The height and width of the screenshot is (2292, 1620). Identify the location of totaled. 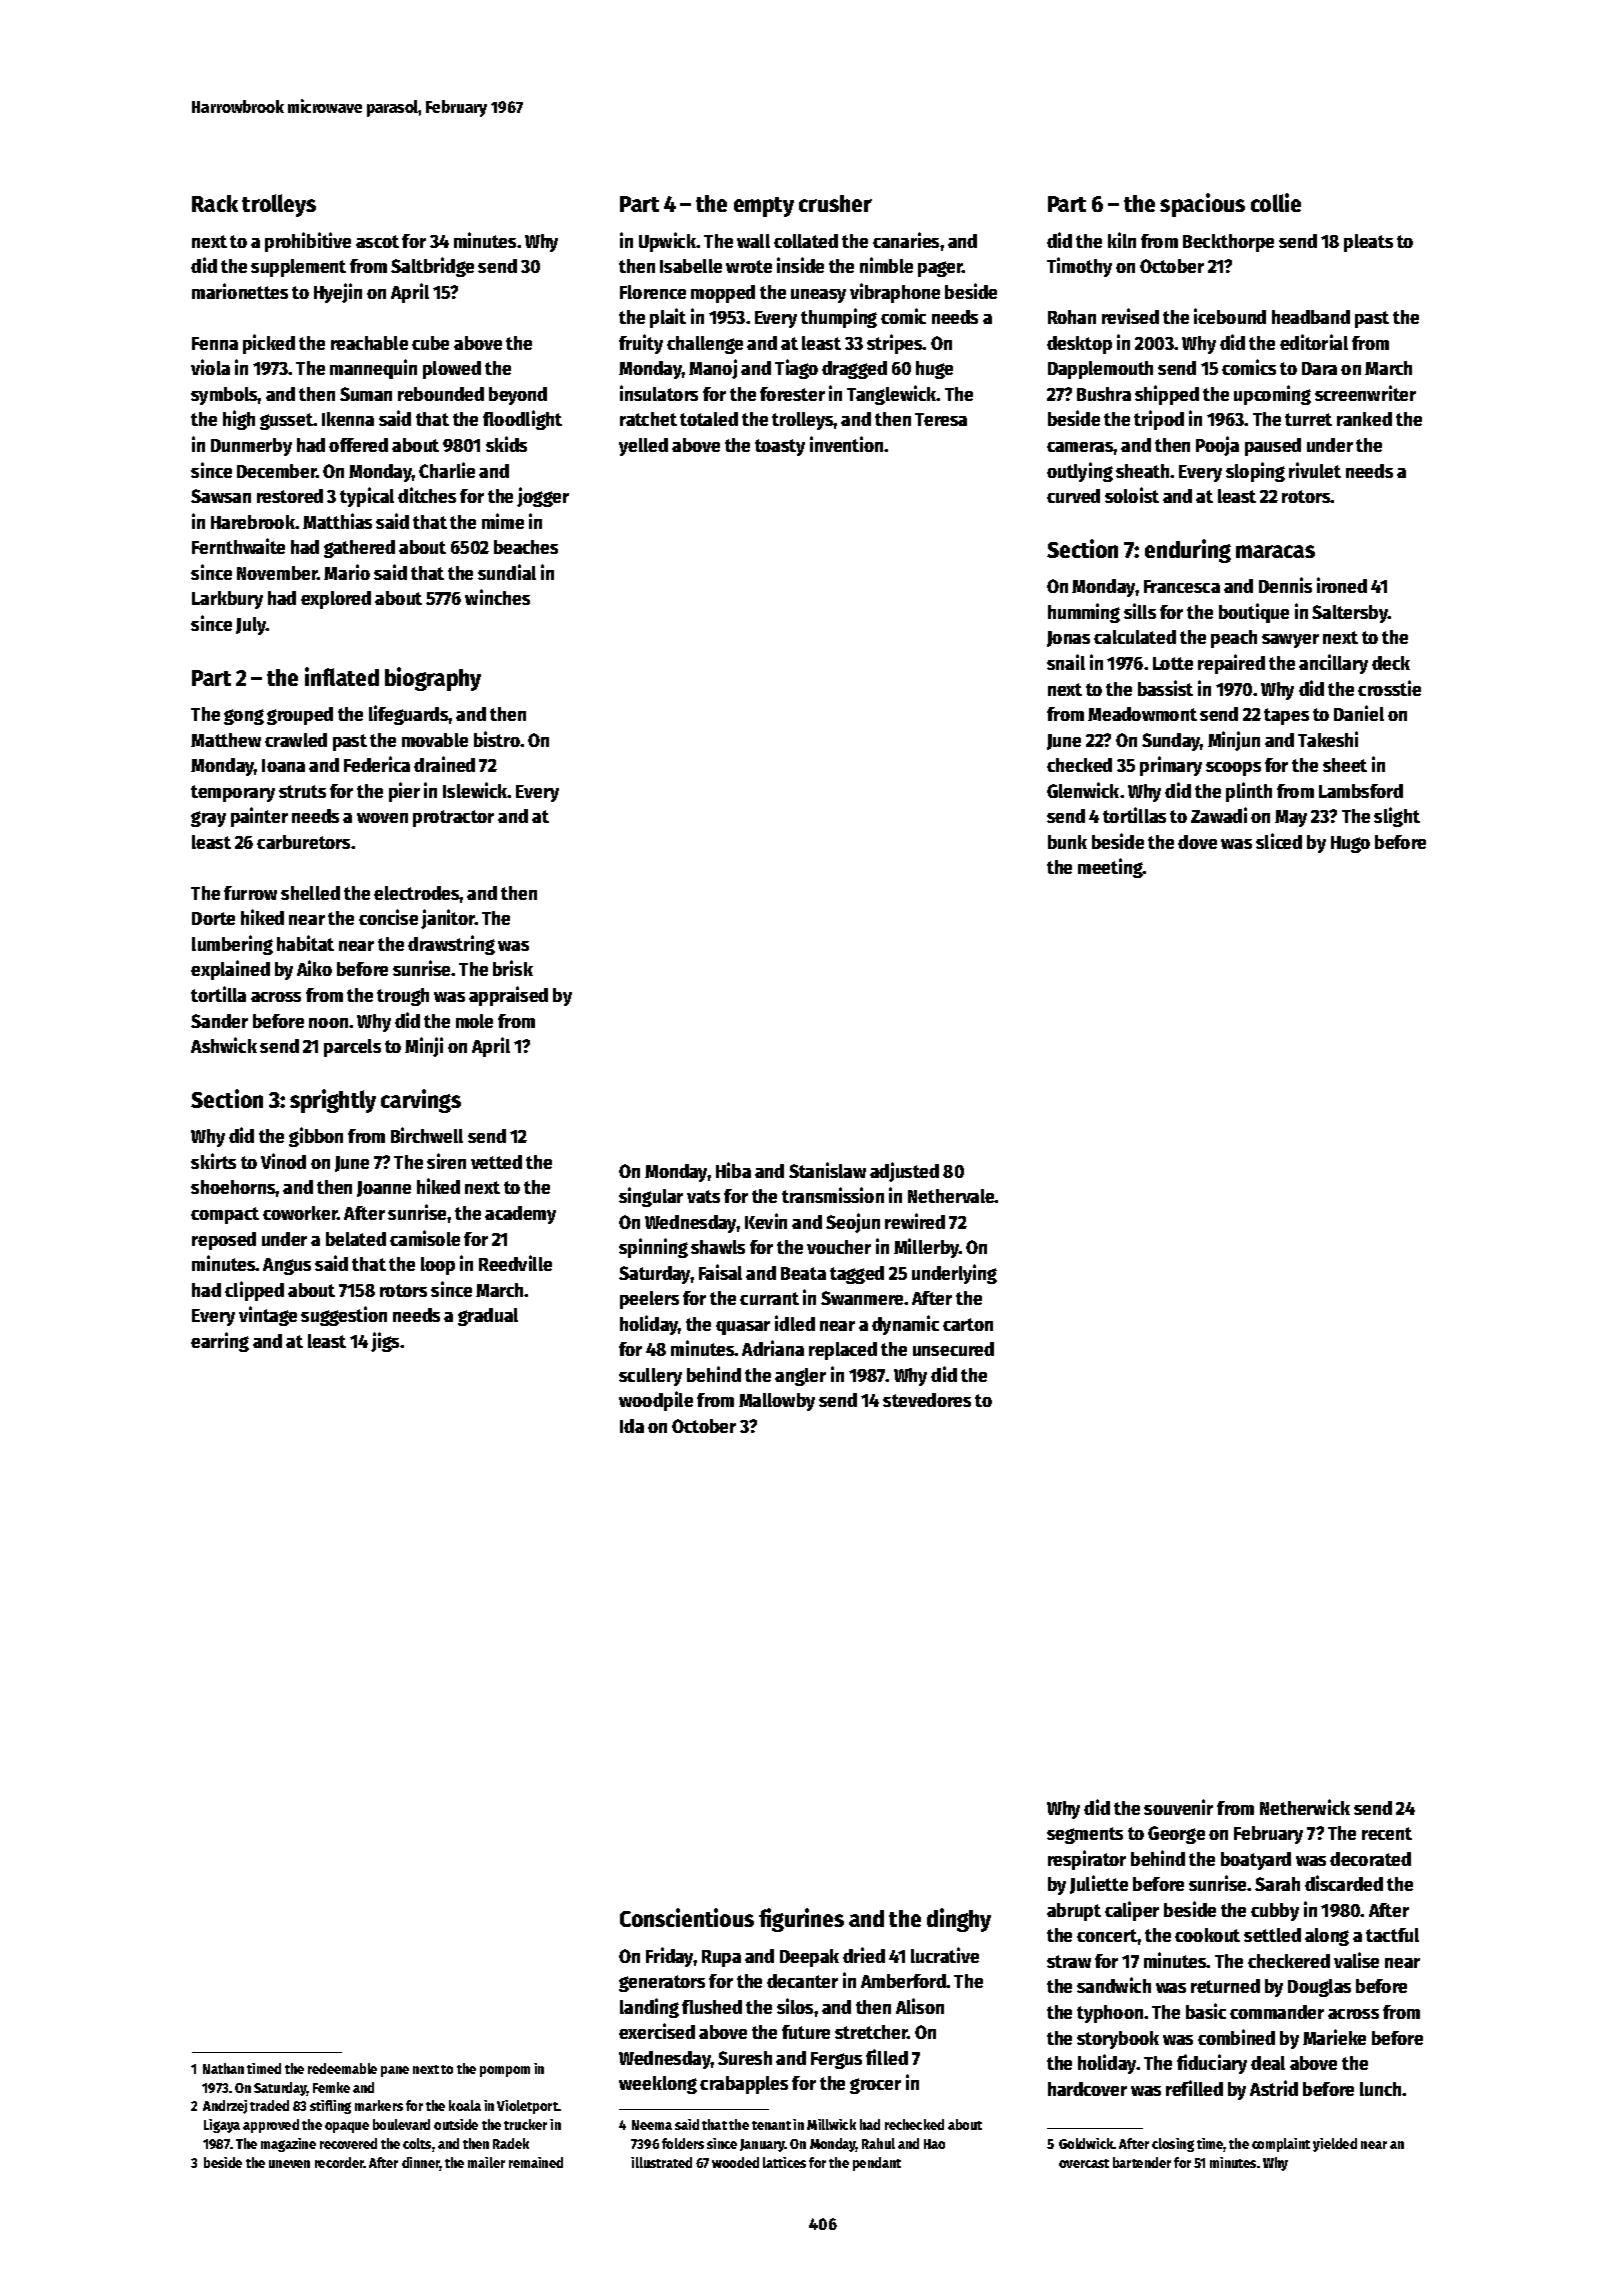
(709, 419).
